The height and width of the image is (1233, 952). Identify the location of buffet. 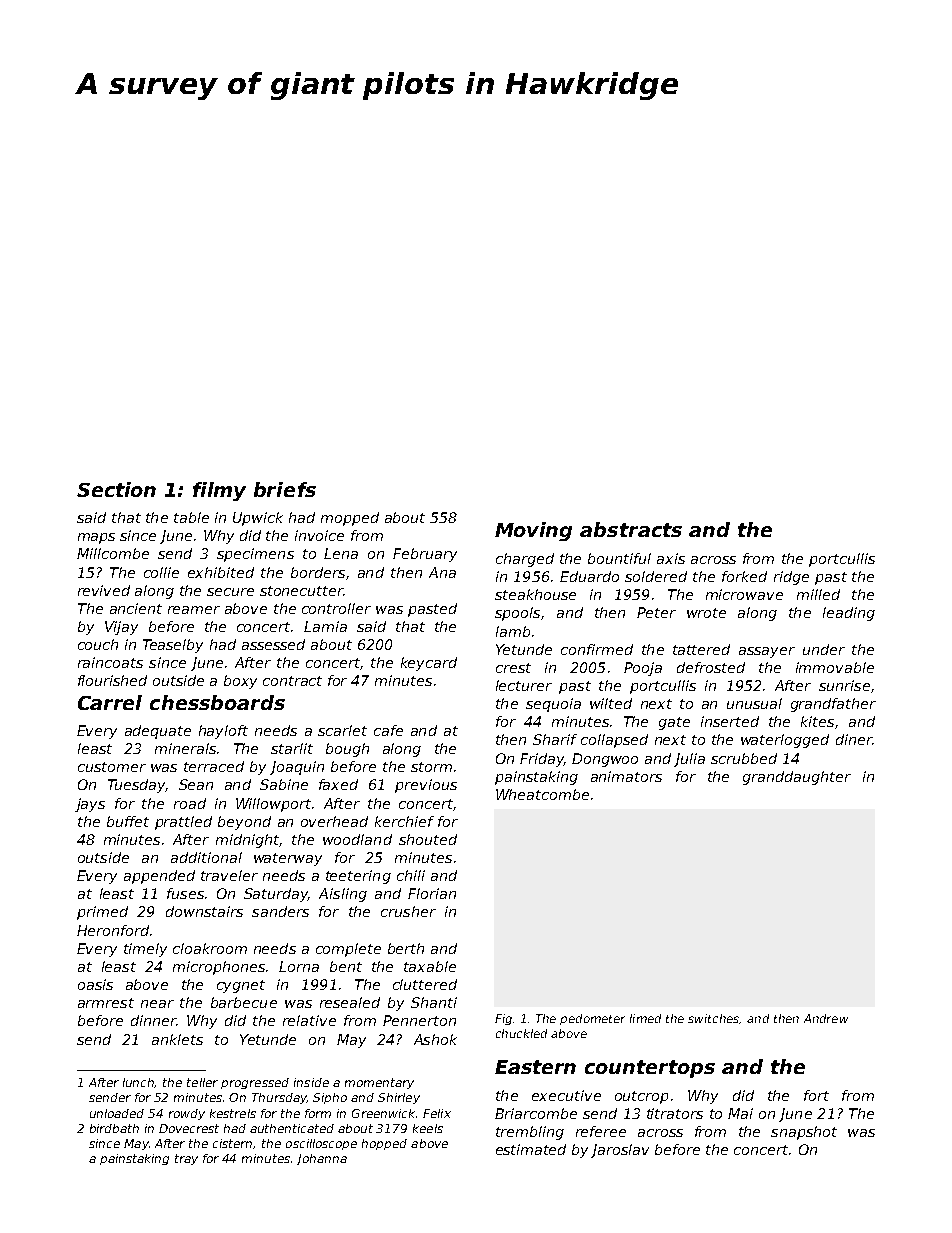
(128, 821).
